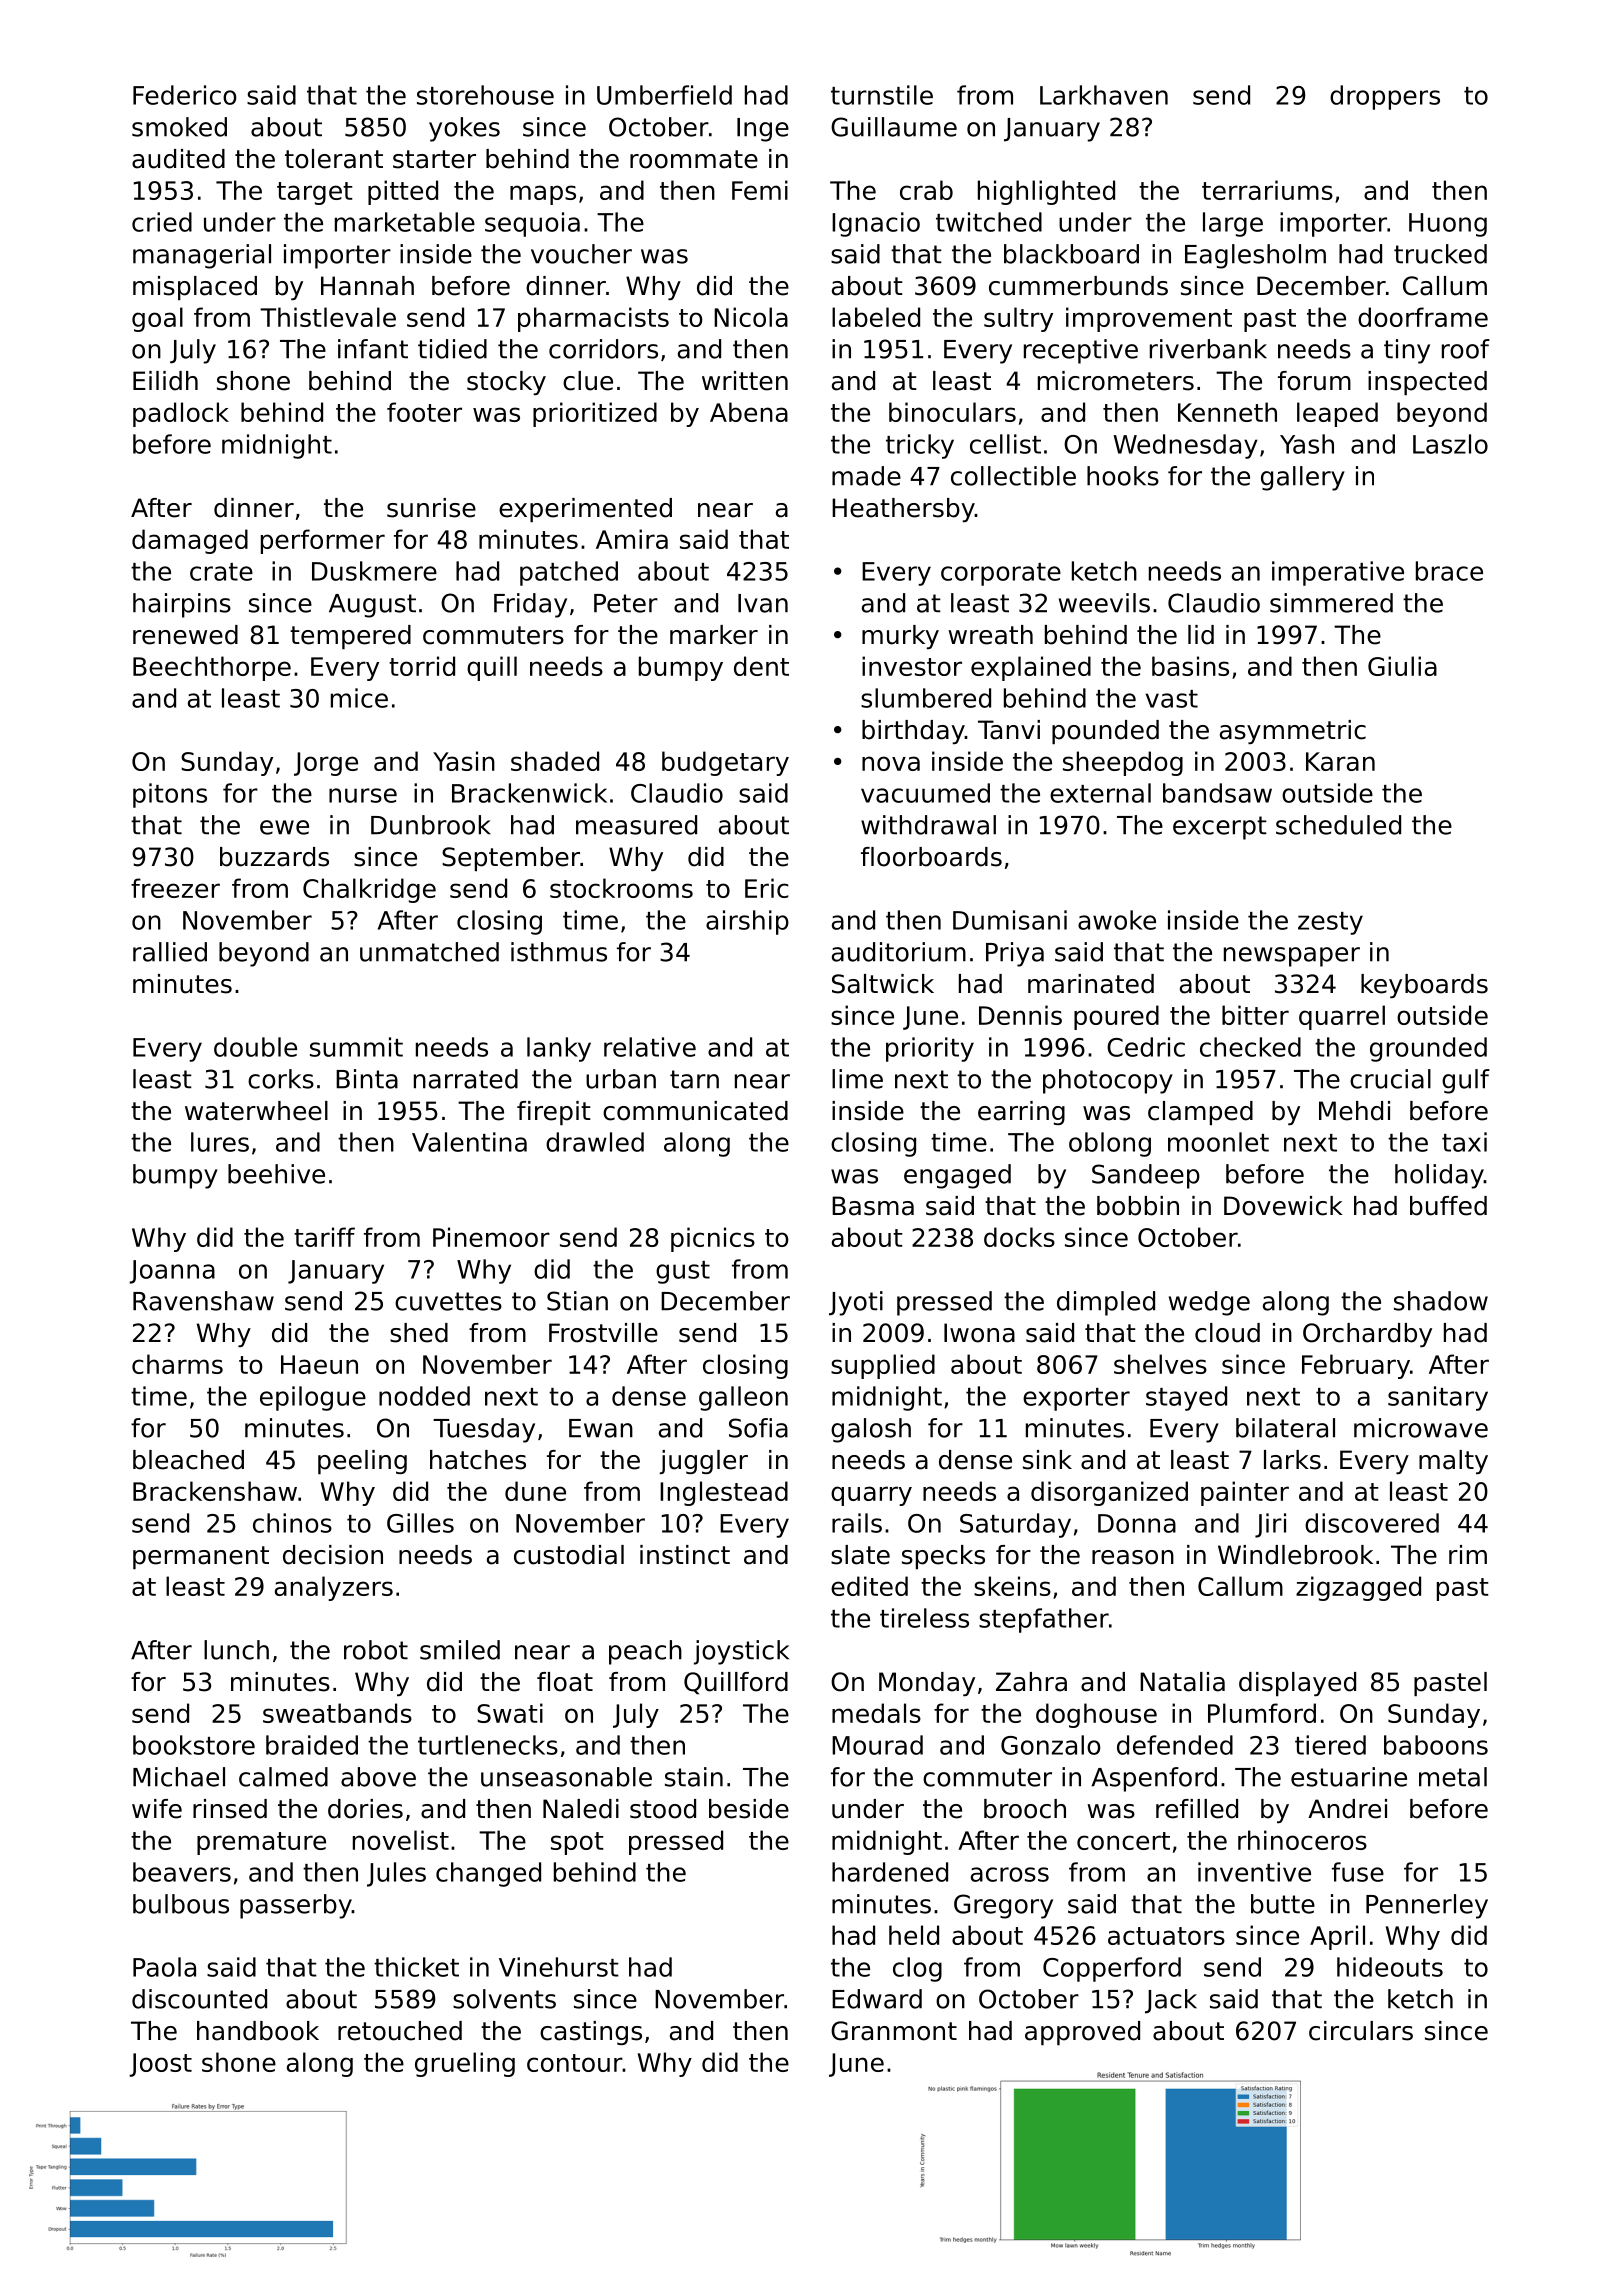 The image size is (1620, 2292). Describe the element at coordinates (900, 637) in the image. I see `murky` at that location.
